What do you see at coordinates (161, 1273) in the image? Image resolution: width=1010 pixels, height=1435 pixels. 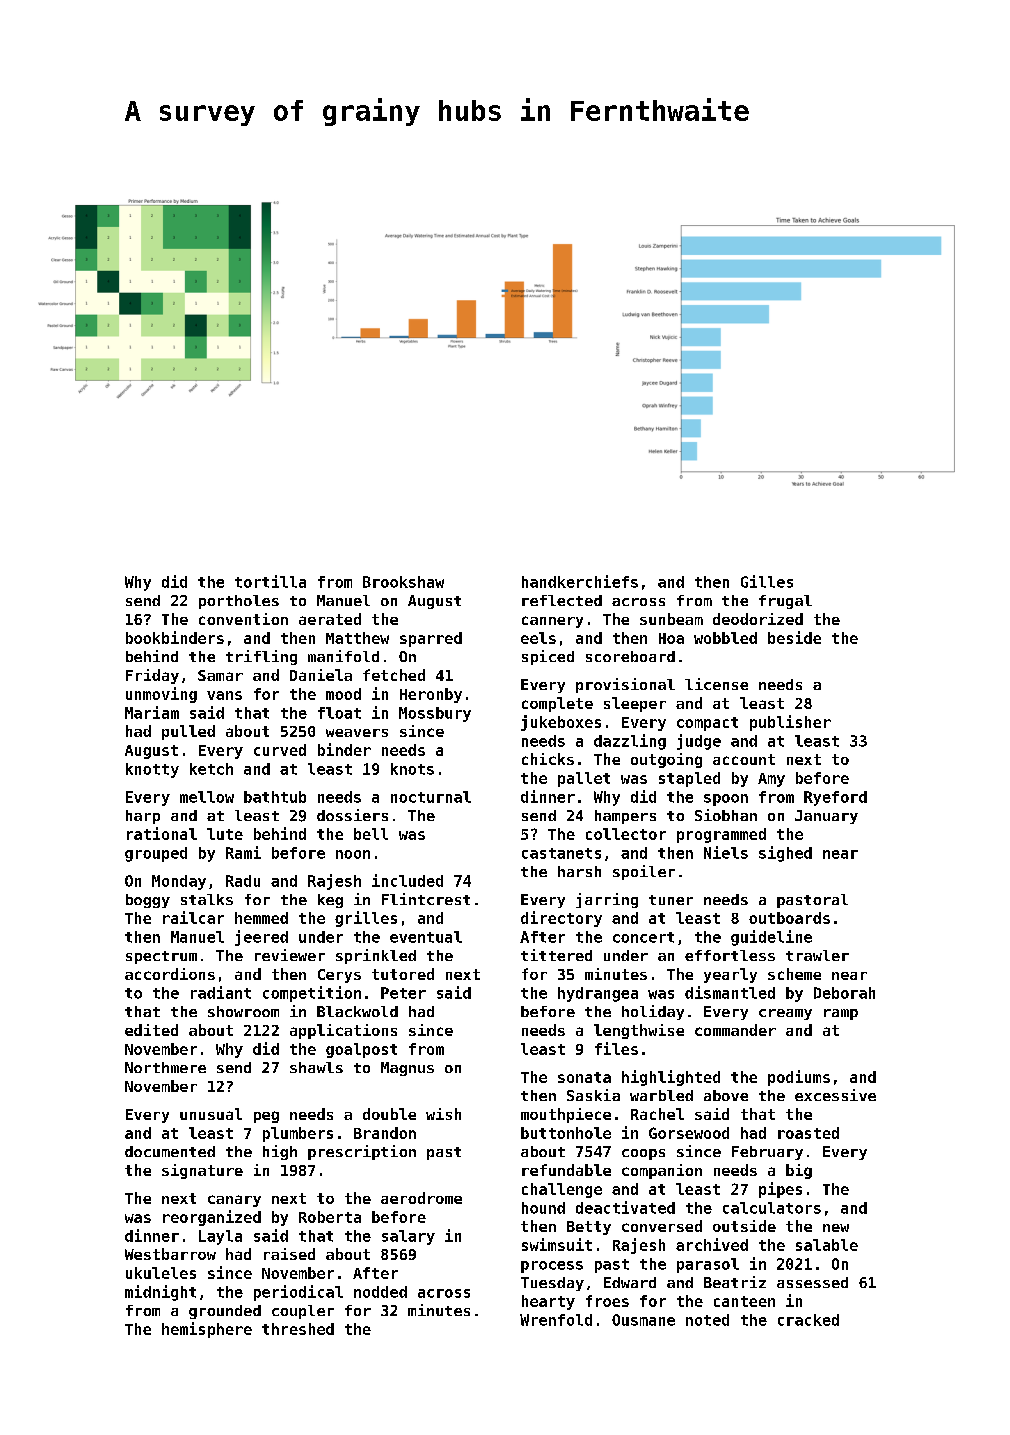 I see `ukuleles` at bounding box center [161, 1273].
